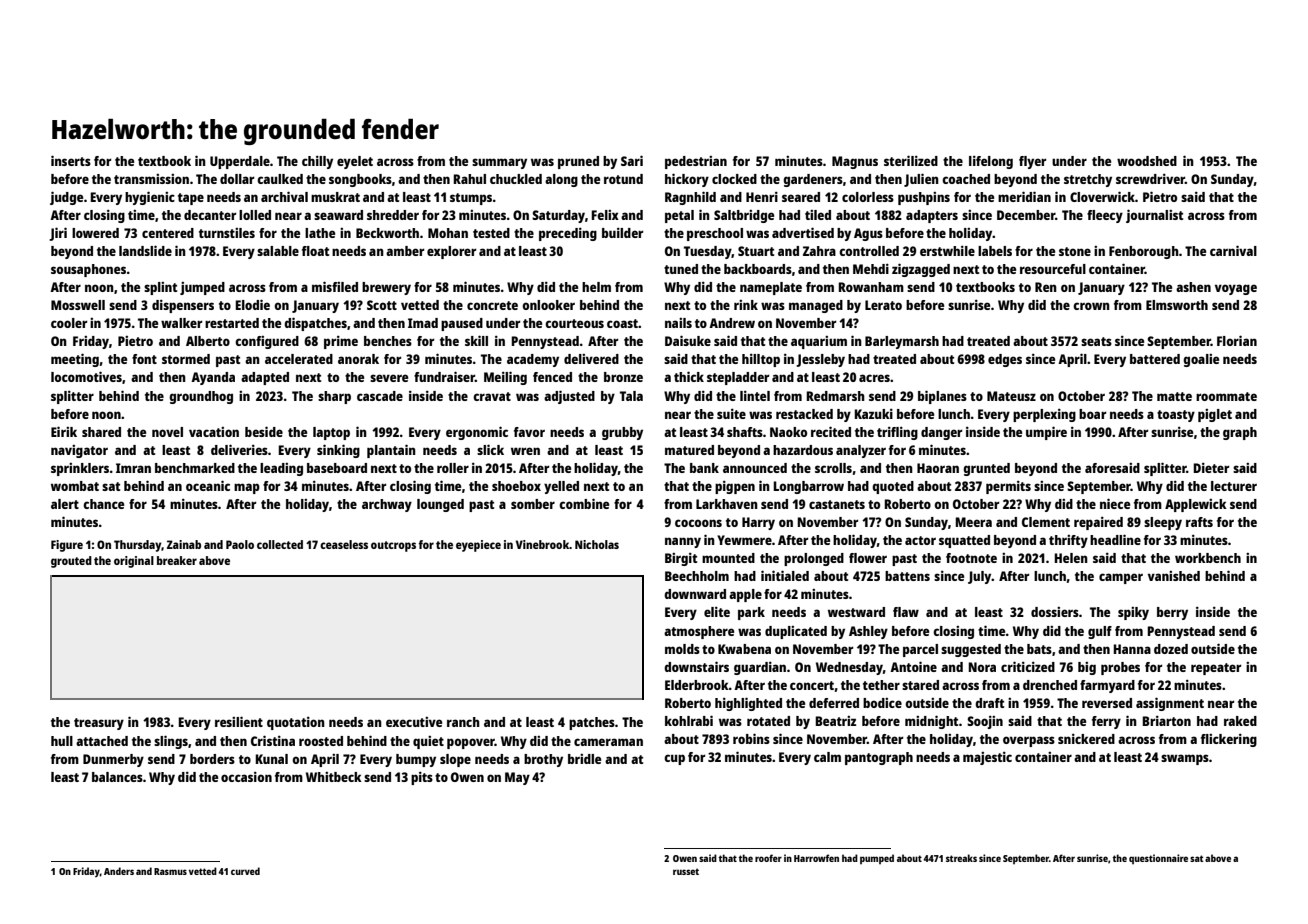 The image size is (1308, 924). What do you see at coordinates (334, 777) in the page?
I see `Whitbeck` at bounding box center [334, 777].
